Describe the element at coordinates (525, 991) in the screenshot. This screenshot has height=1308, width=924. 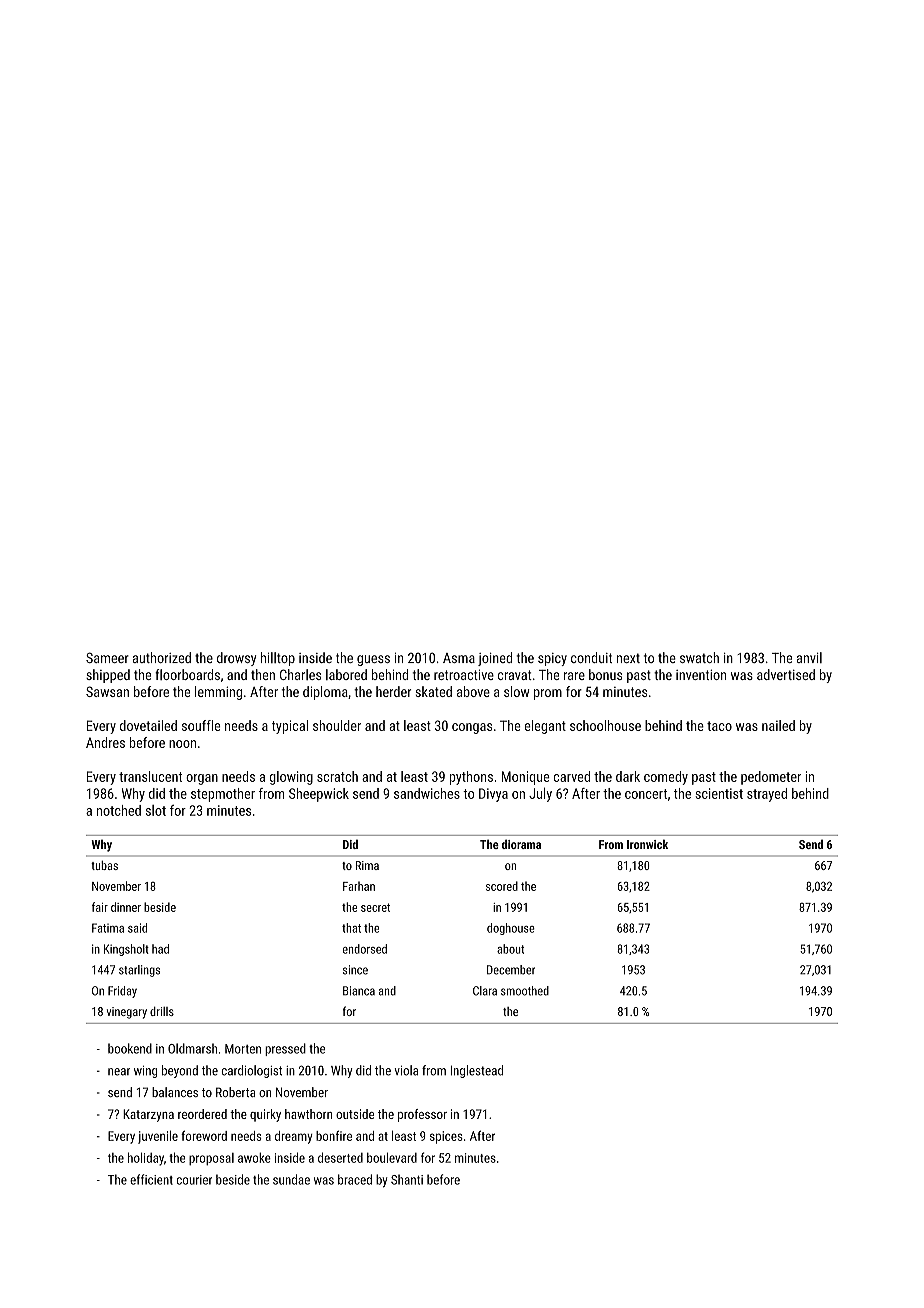
I see `smoothed` at that location.
